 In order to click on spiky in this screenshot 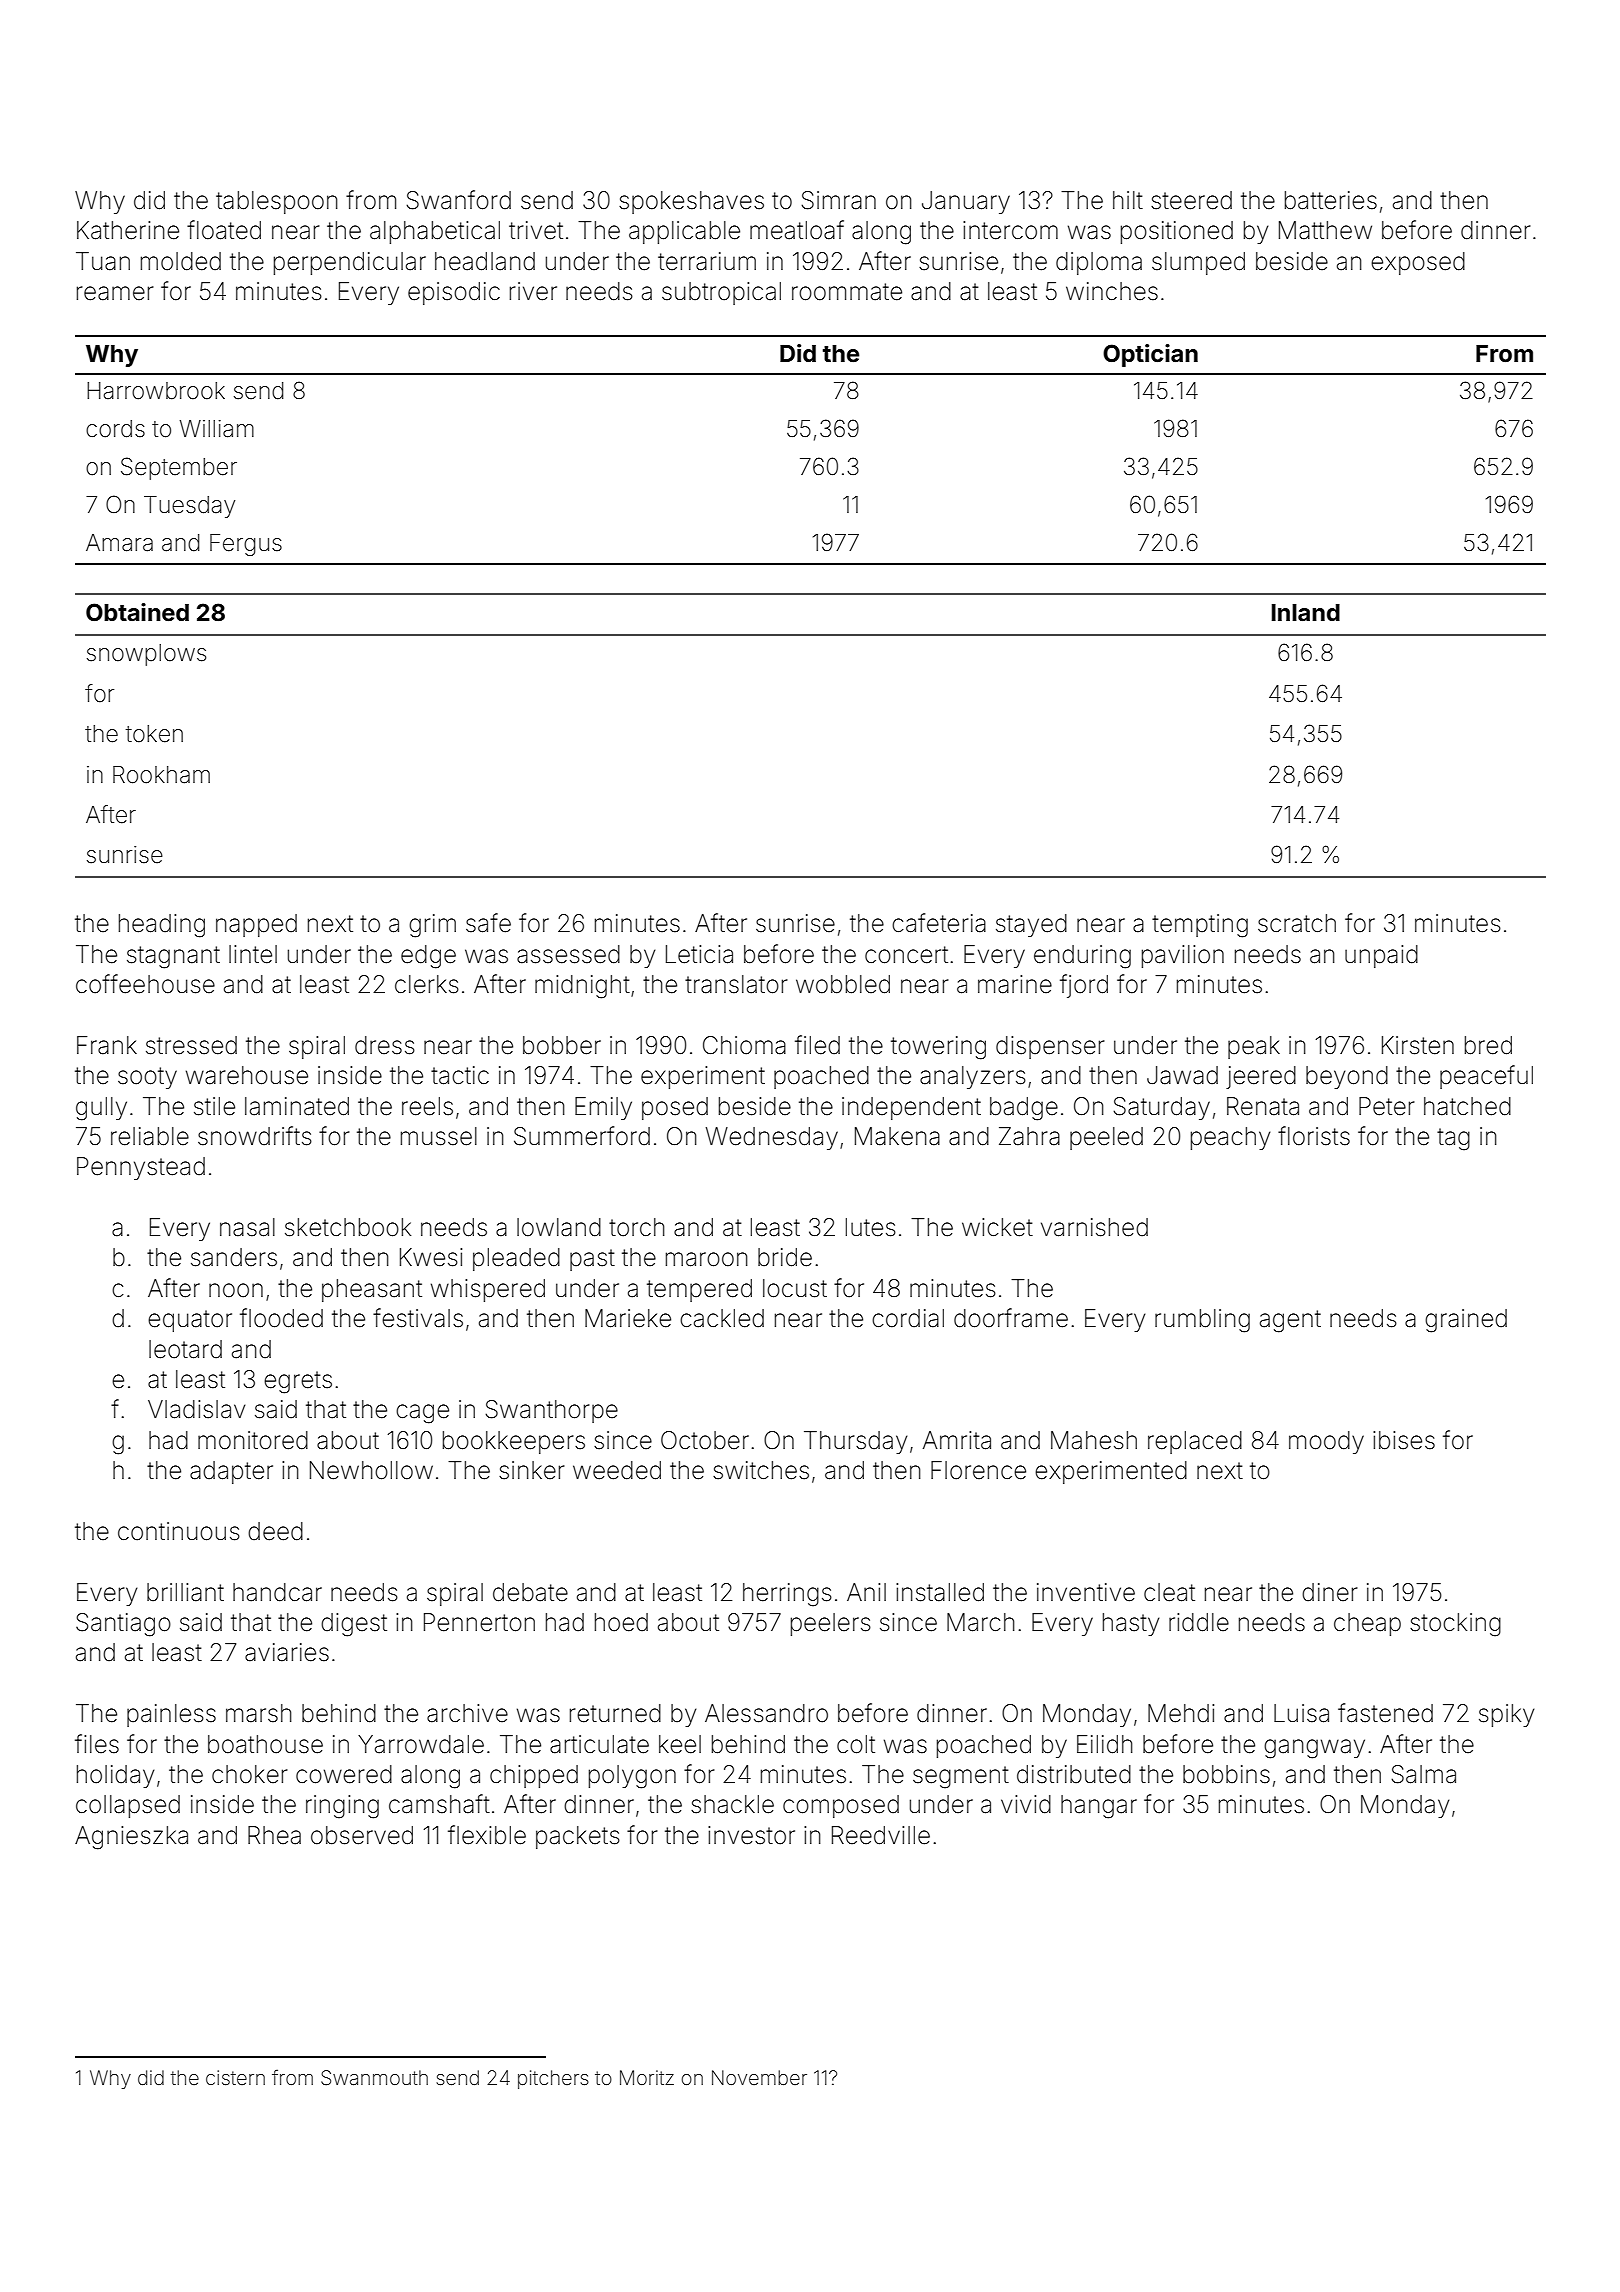, I will do `click(1506, 1715)`.
